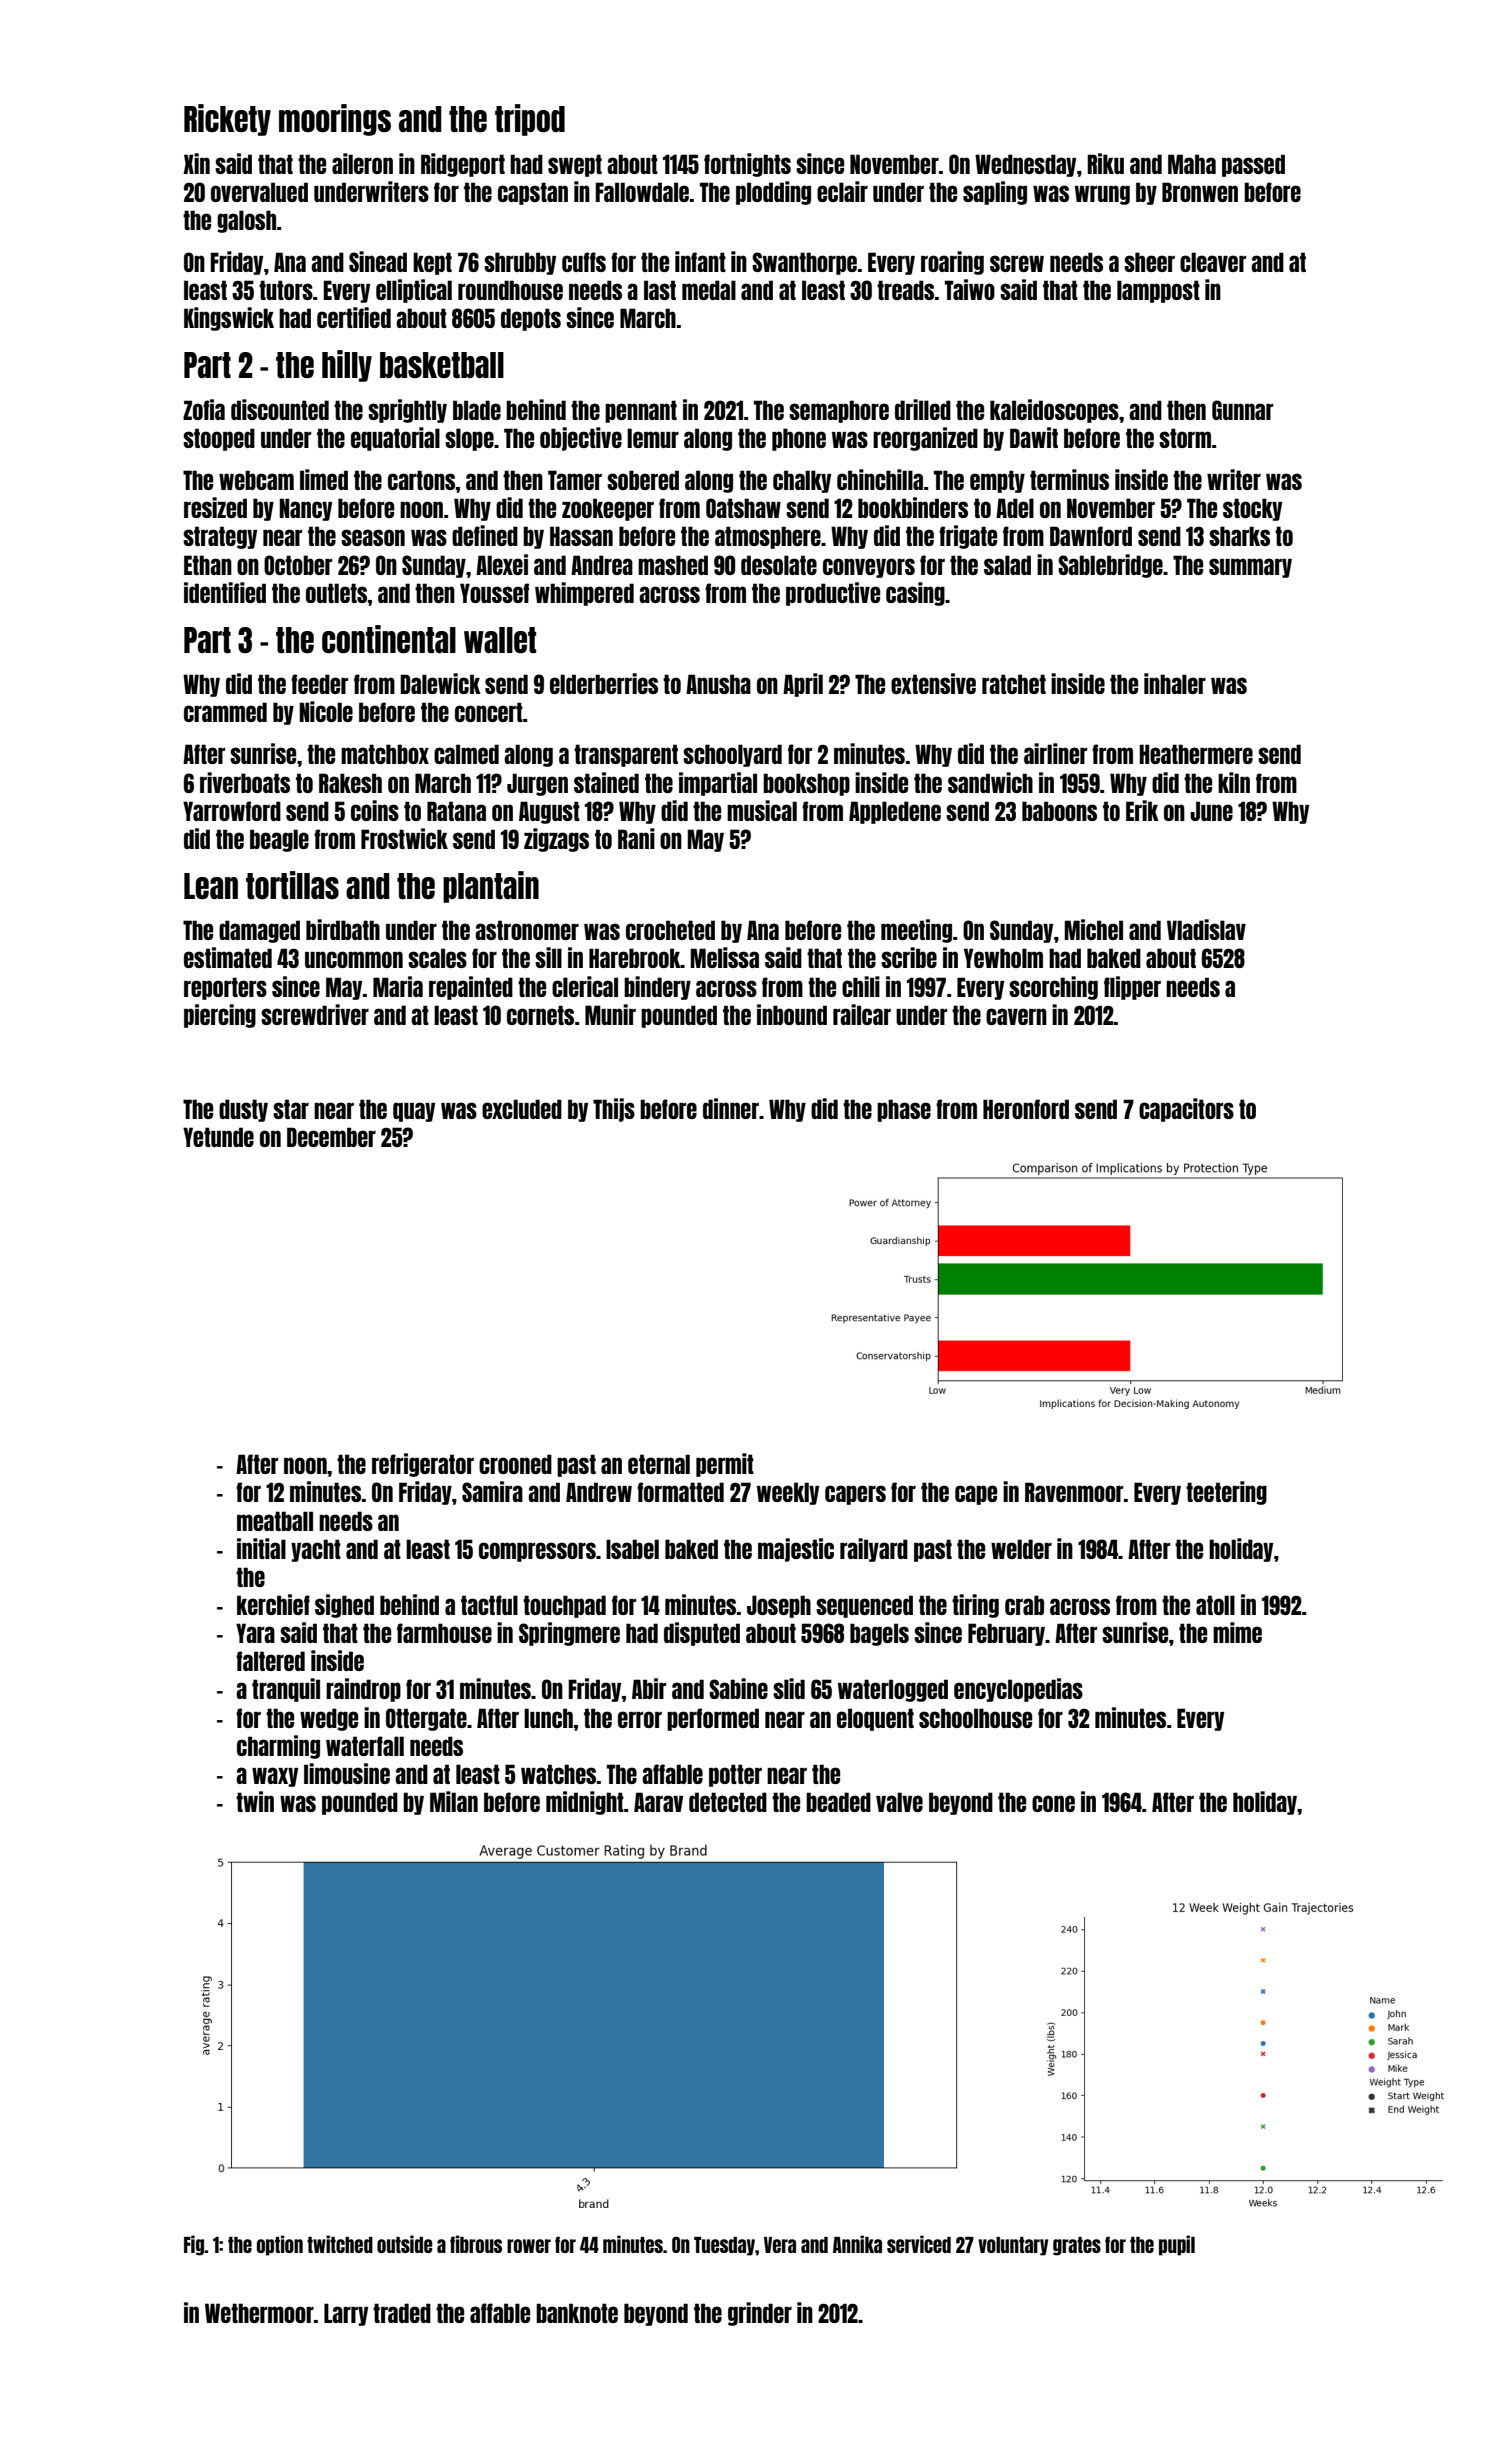 Image resolution: width=1496 pixels, height=2464 pixels. What do you see at coordinates (280, 2245) in the screenshot?
I see `option` at bounding box center [280, 2245].
